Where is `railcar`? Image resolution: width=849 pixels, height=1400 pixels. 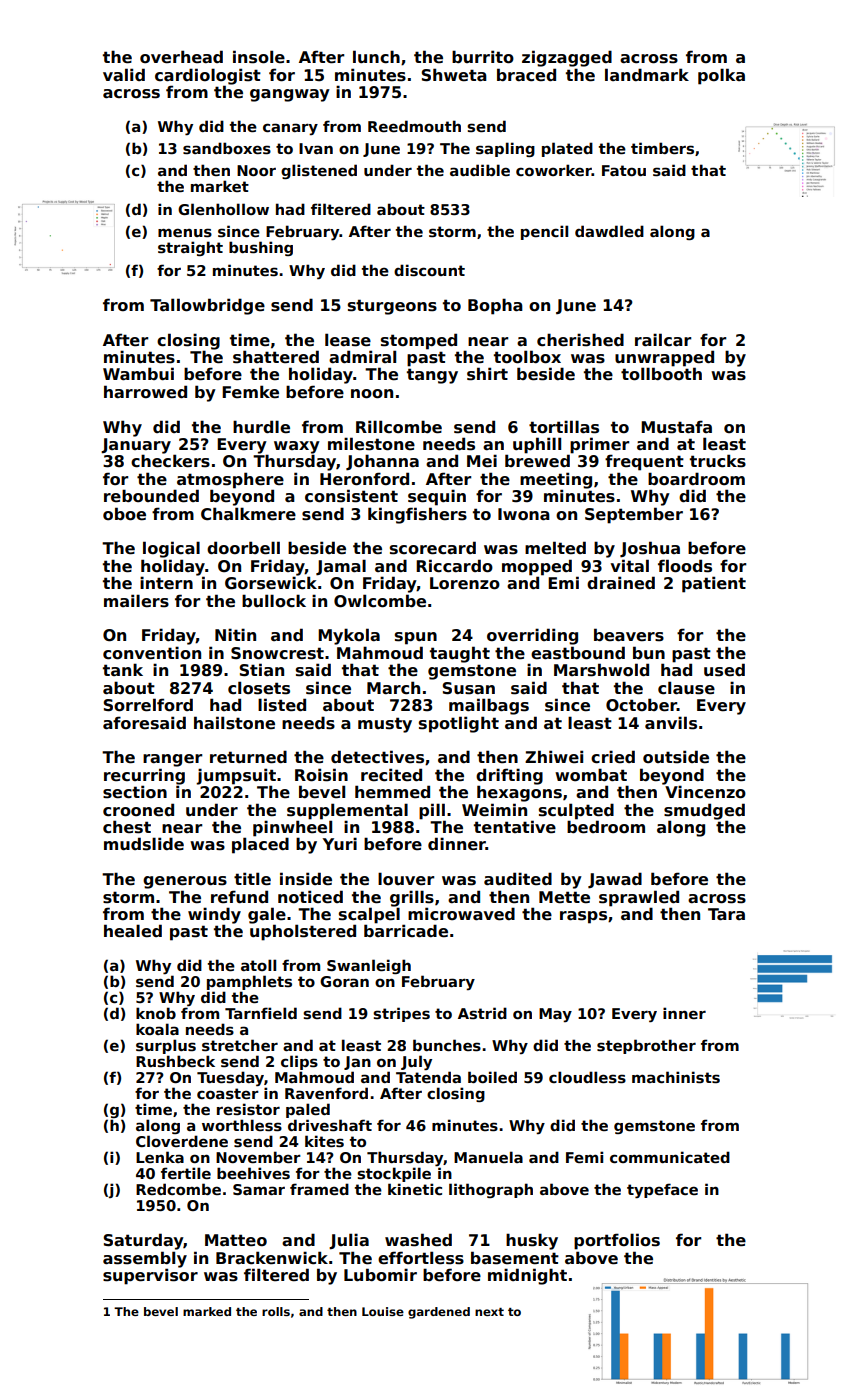 railcar is located at coordinates (663, 339).
